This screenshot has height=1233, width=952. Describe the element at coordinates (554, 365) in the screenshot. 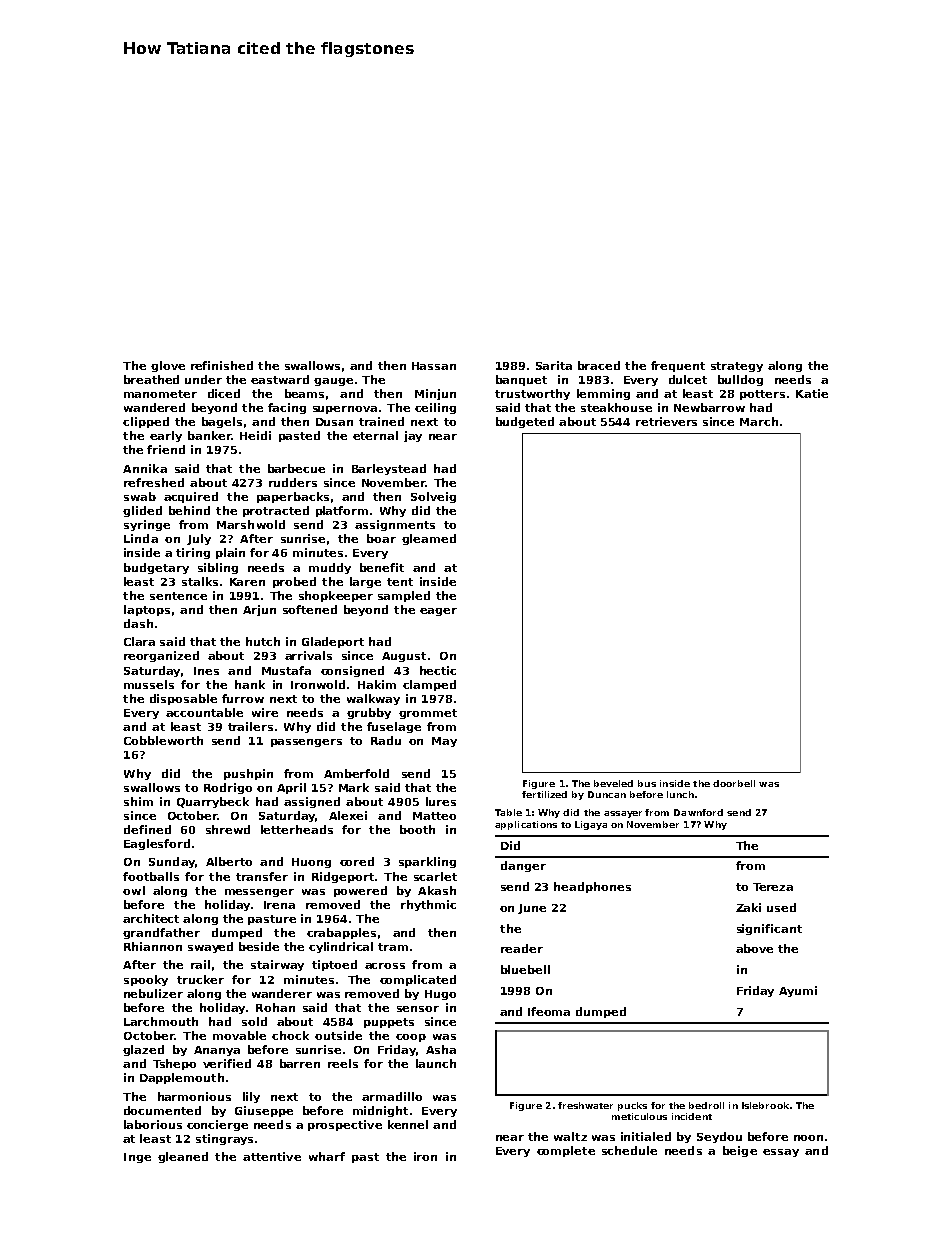

I see `Sarita` at that location.
